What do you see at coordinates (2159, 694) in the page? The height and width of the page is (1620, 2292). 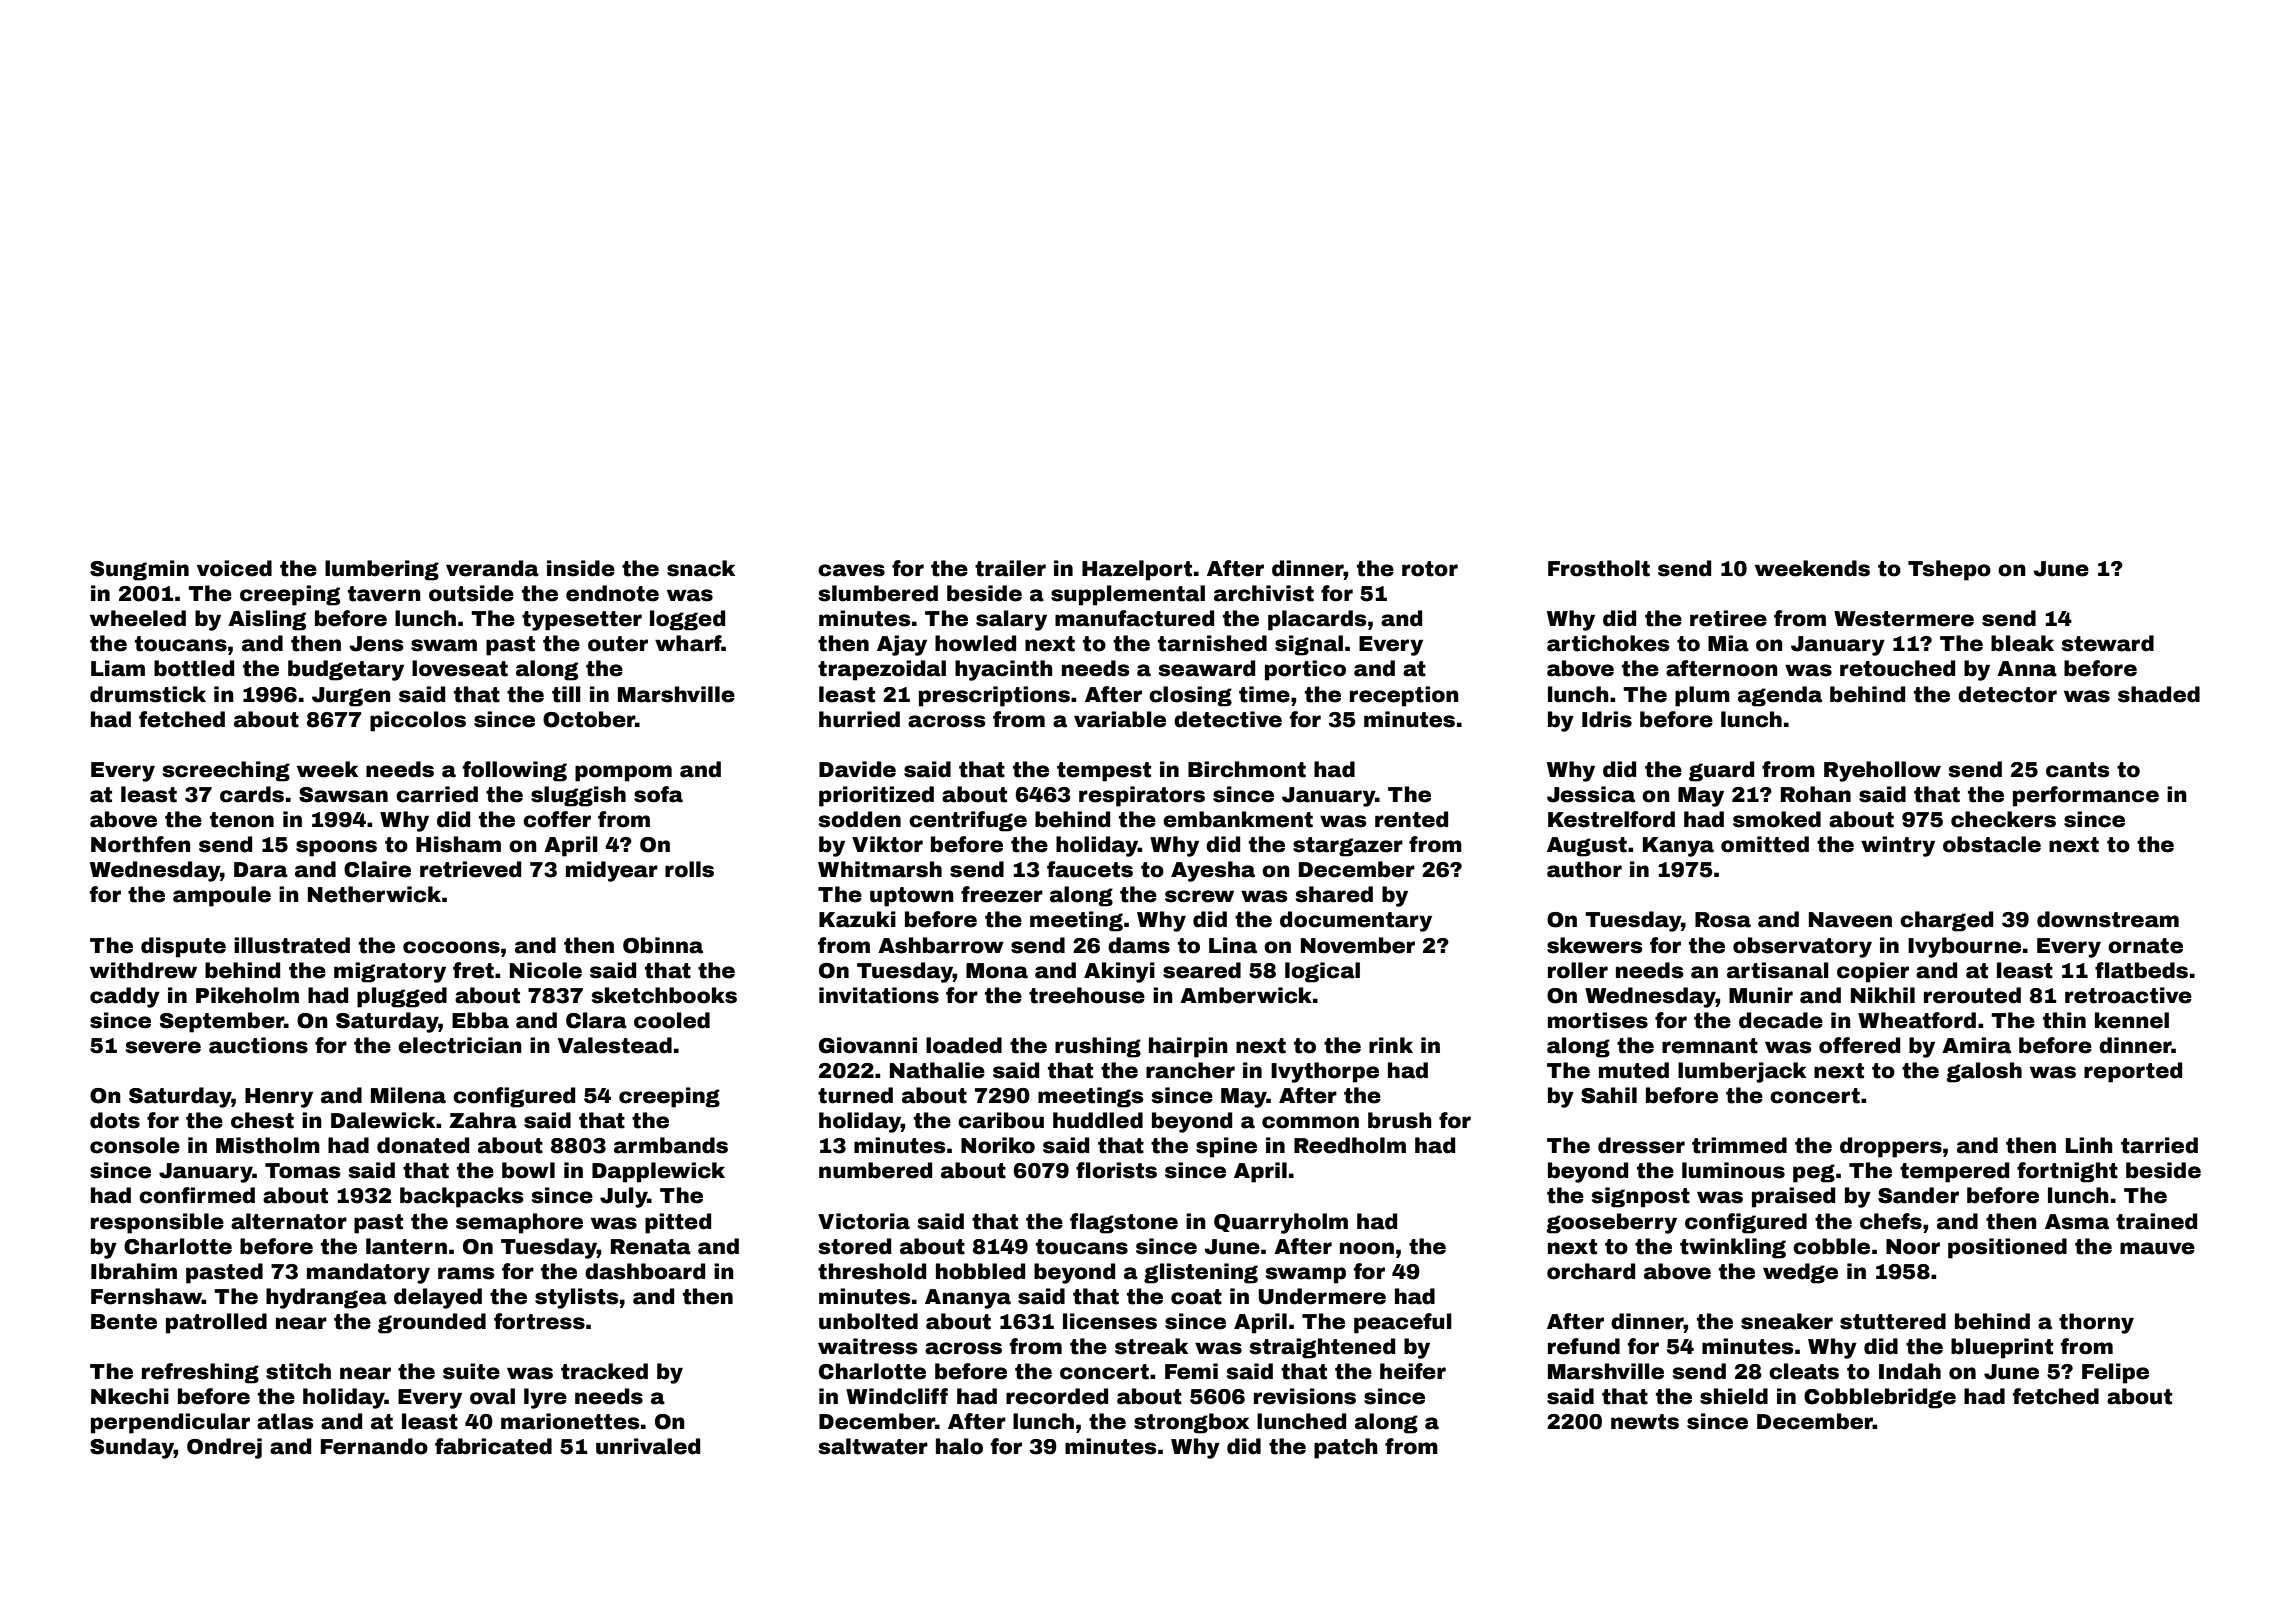 I see `shaded` at bounding box center [2159, 694].
